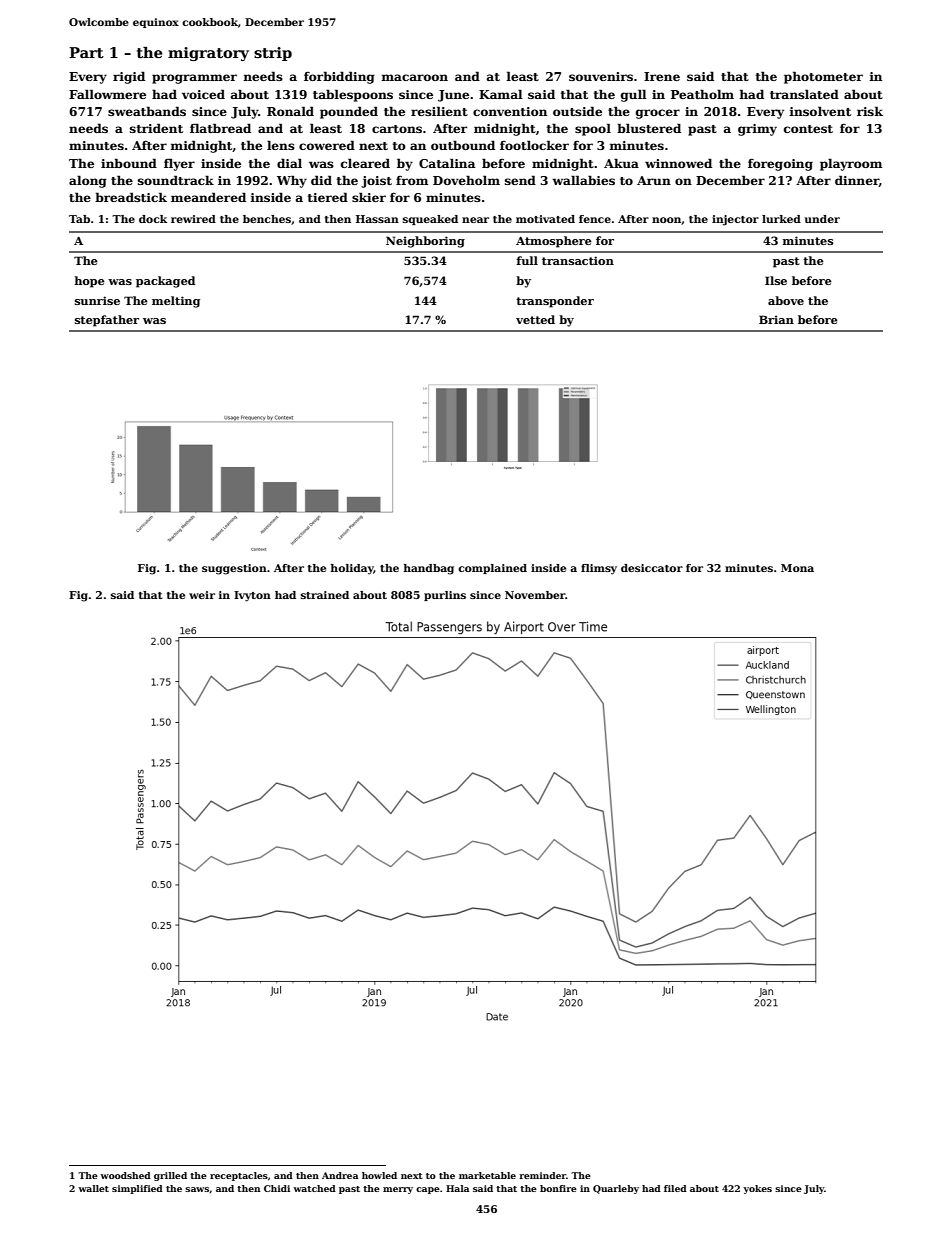 This screenshot has height=1233, width=952. What do you see at coordinates (86, 52) in the screenshot?
I see `Part` at bounding box center [86, 52].
